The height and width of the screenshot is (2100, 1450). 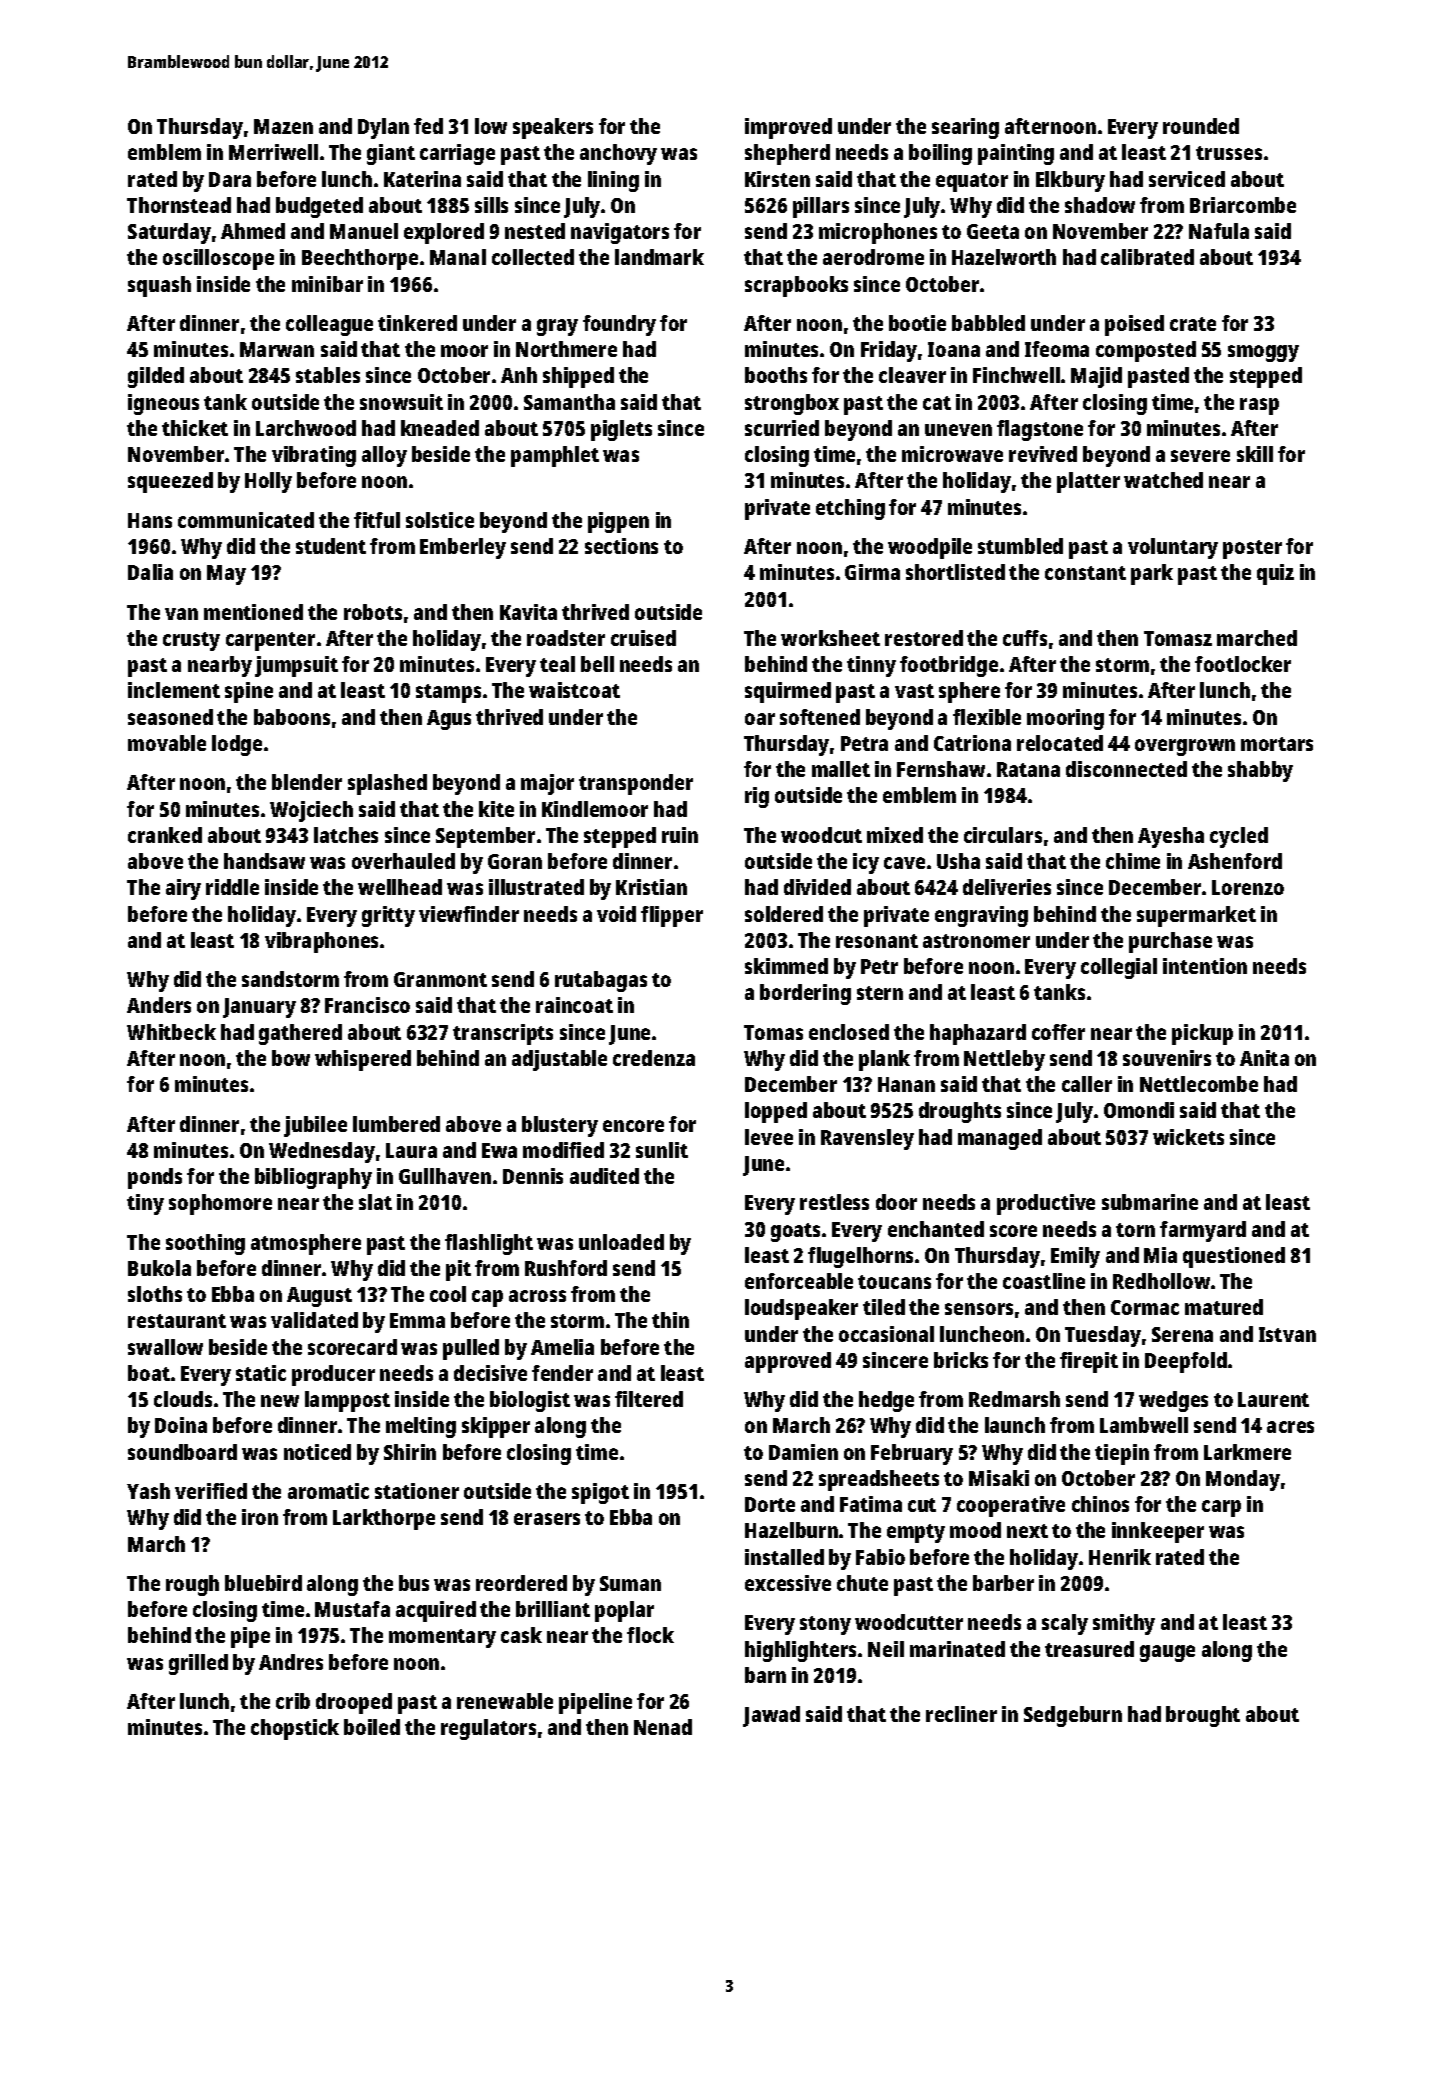 What do you see at coordinates (769, 1137) in the screenshot?
I see `levee` at bounding box center [769, 1137].
